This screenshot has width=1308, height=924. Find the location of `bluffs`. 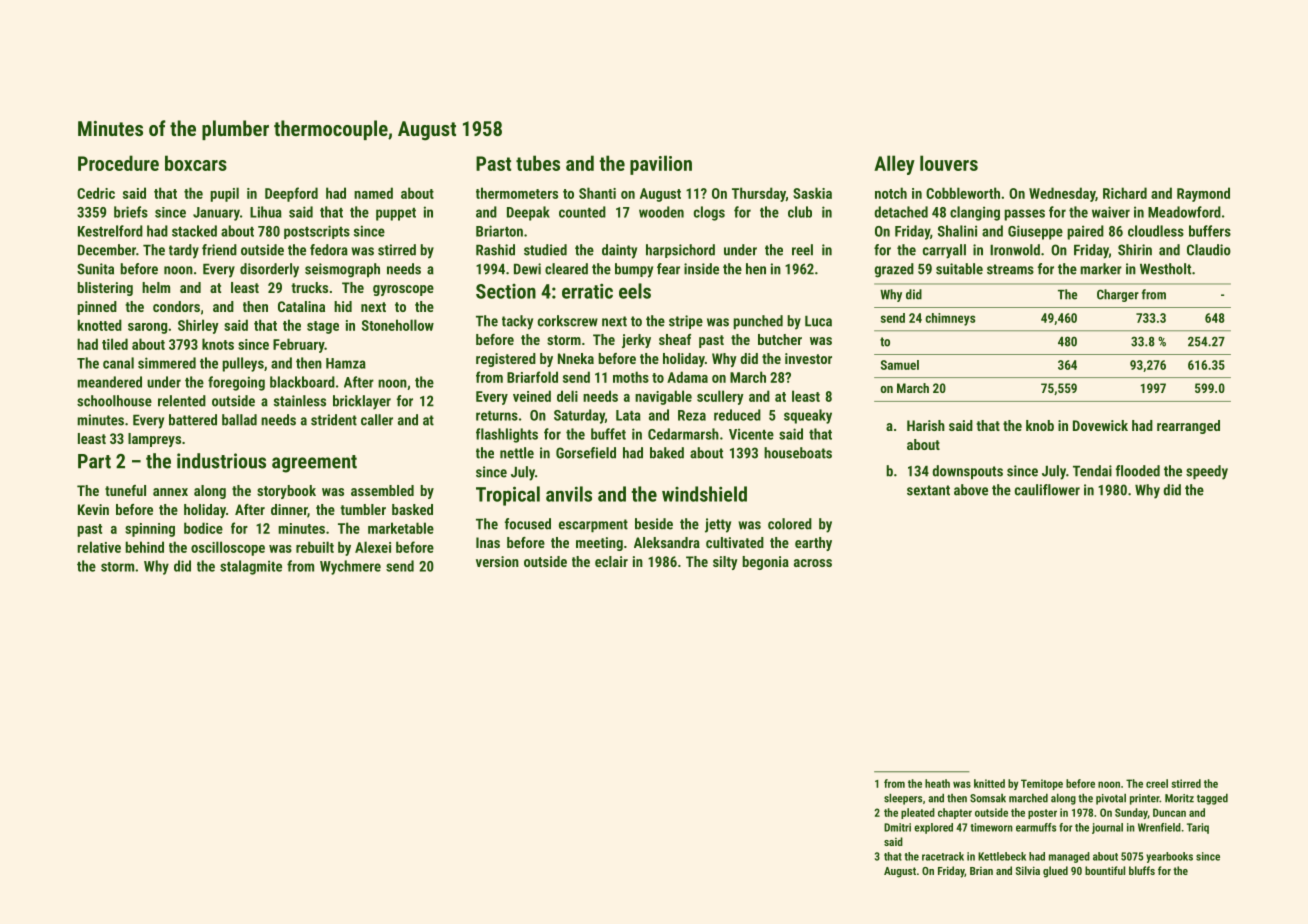

bluffs is located at coordinates (1142, 870).
